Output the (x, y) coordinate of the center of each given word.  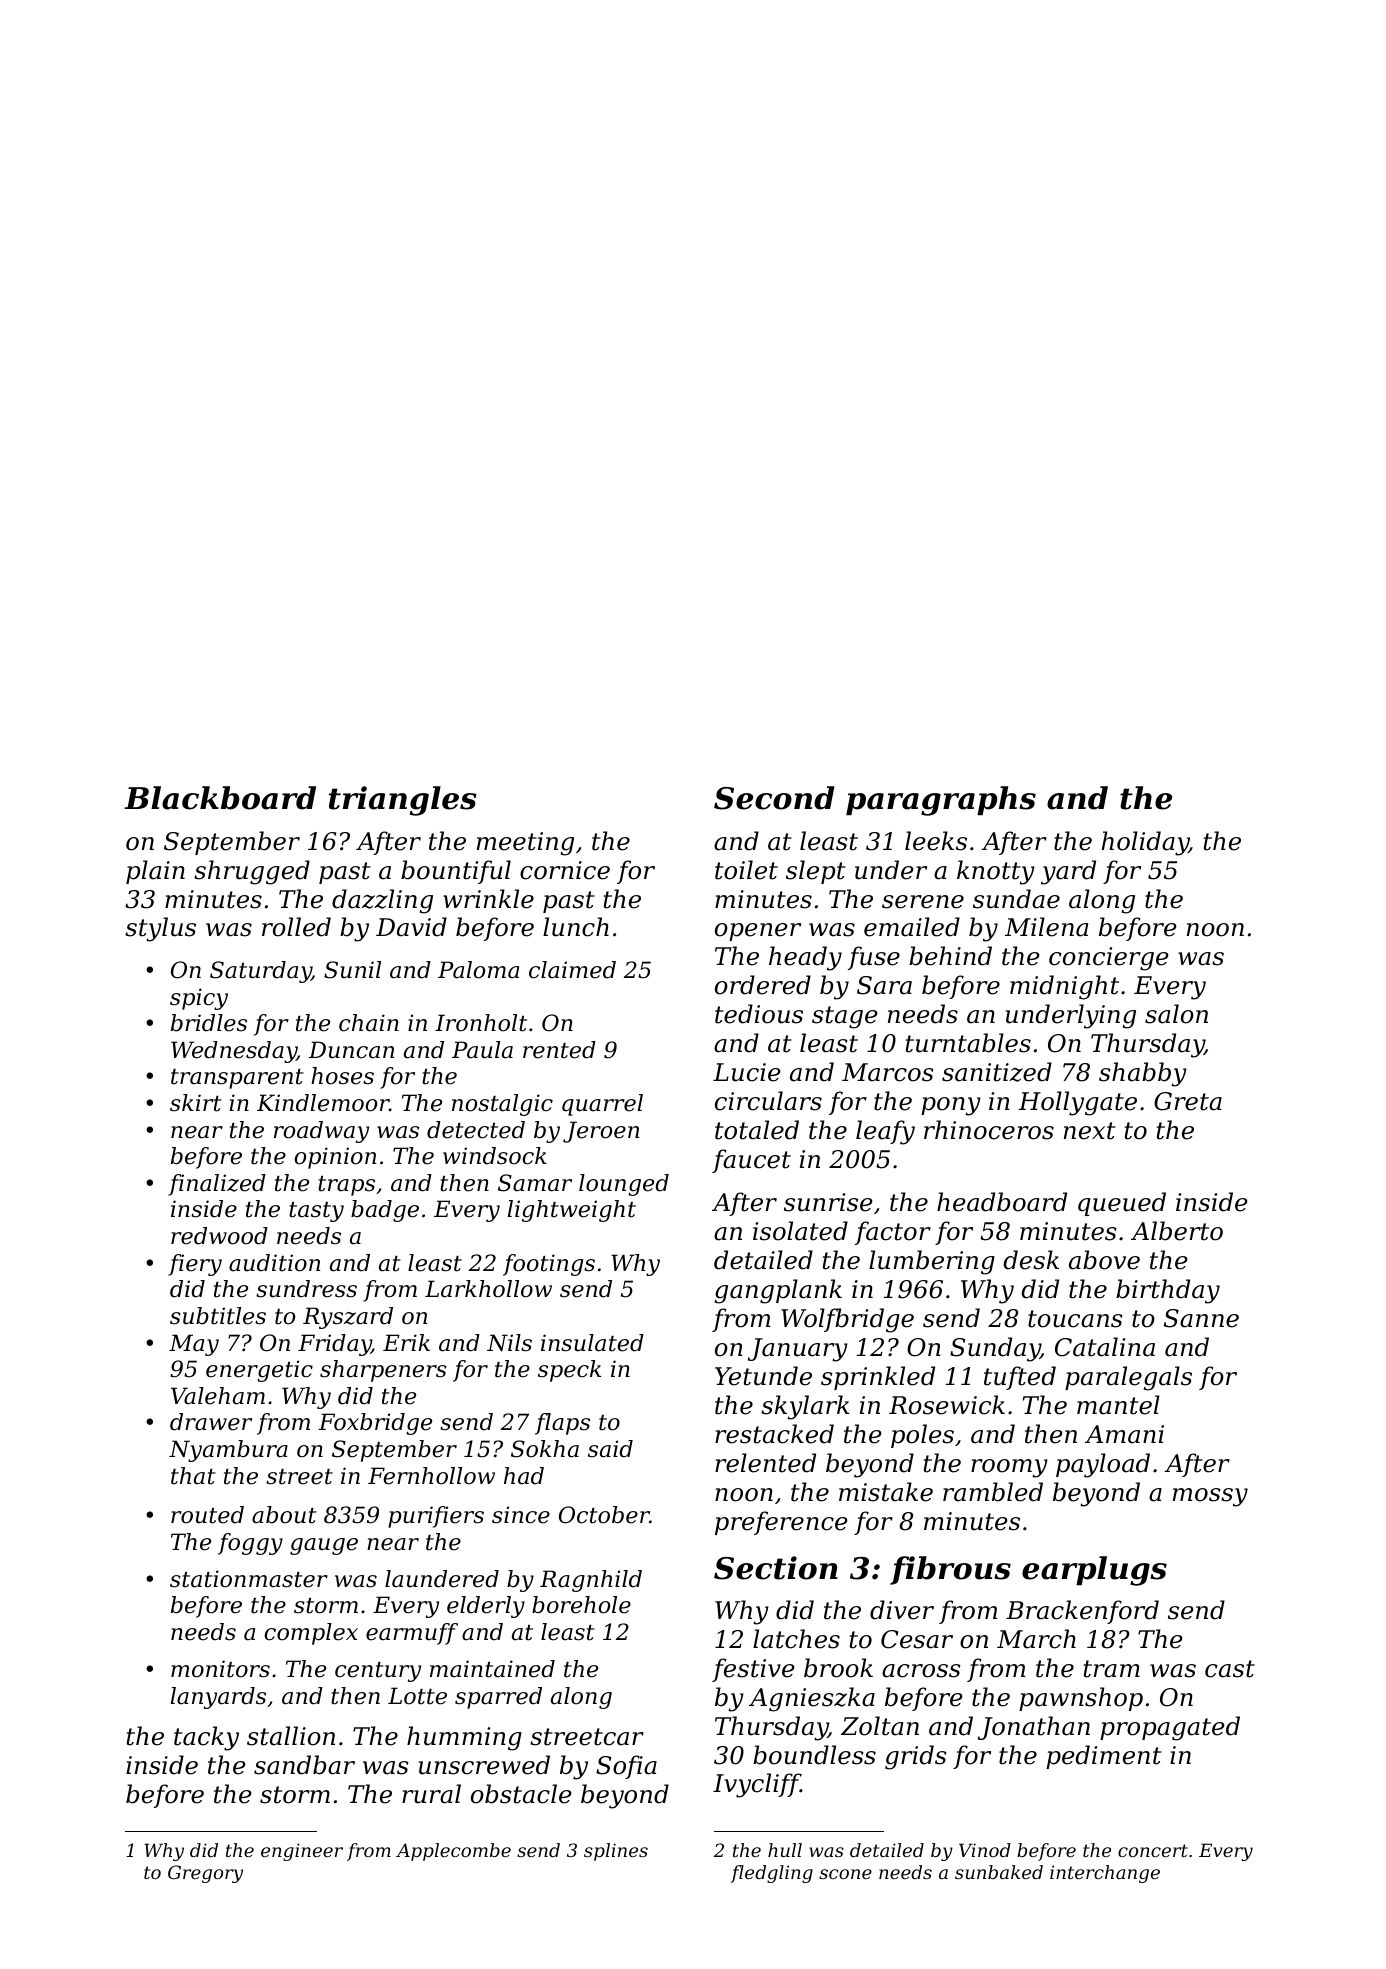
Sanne (1201, 1318)
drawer (211, 1422)
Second (774, 798)
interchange (1105, 1874)
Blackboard (220, 798)
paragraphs (941, 801)
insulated (592, 1343)
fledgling (772, 1874)
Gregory (205, 1874)
